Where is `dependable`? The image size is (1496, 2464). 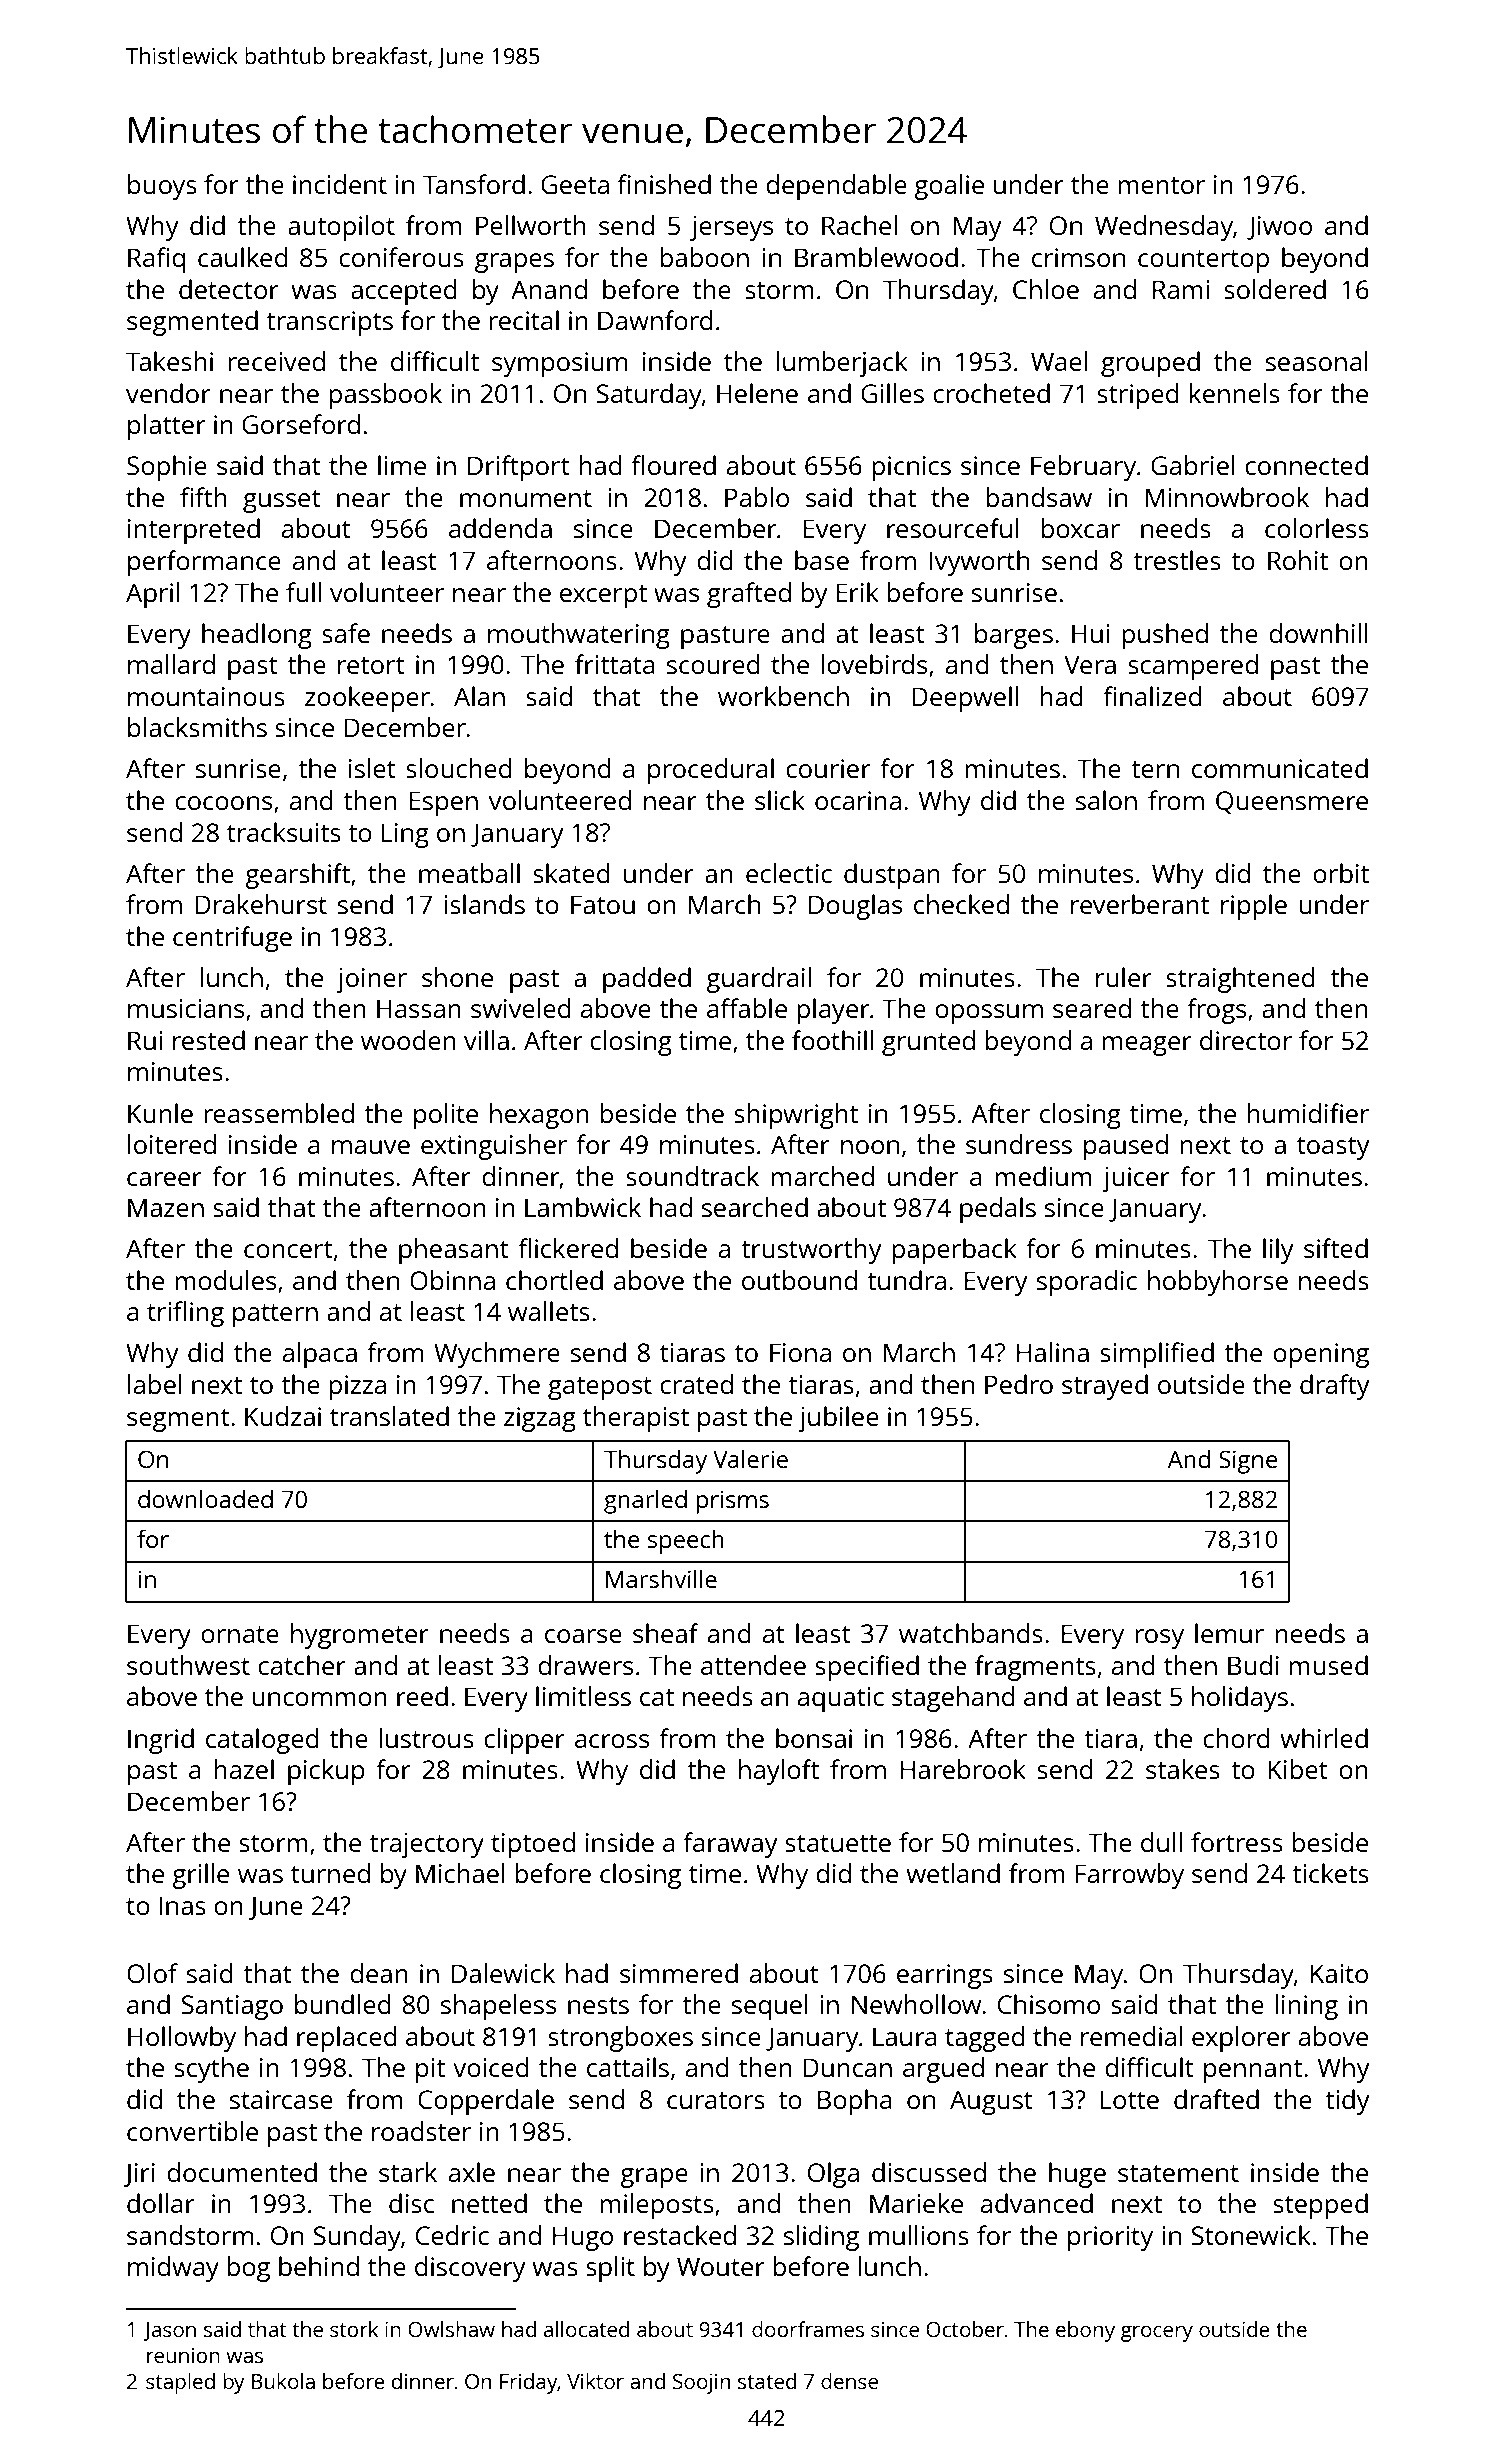
dependable is located at coordinates (836, 187).
